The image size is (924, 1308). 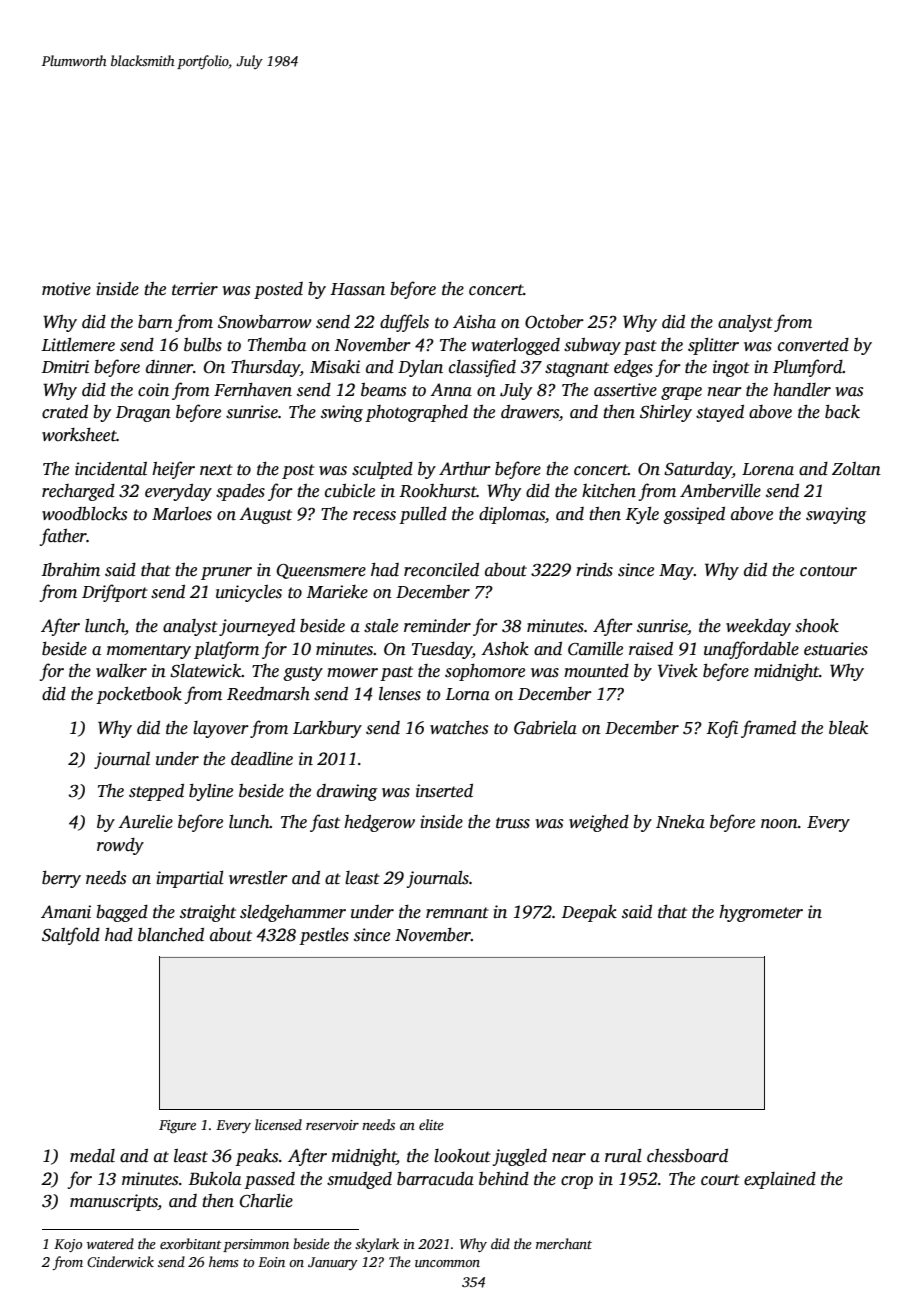 What do you see at coordinates (153, 390) in the document?
I see `coin` at bounding box center [153, 390].
